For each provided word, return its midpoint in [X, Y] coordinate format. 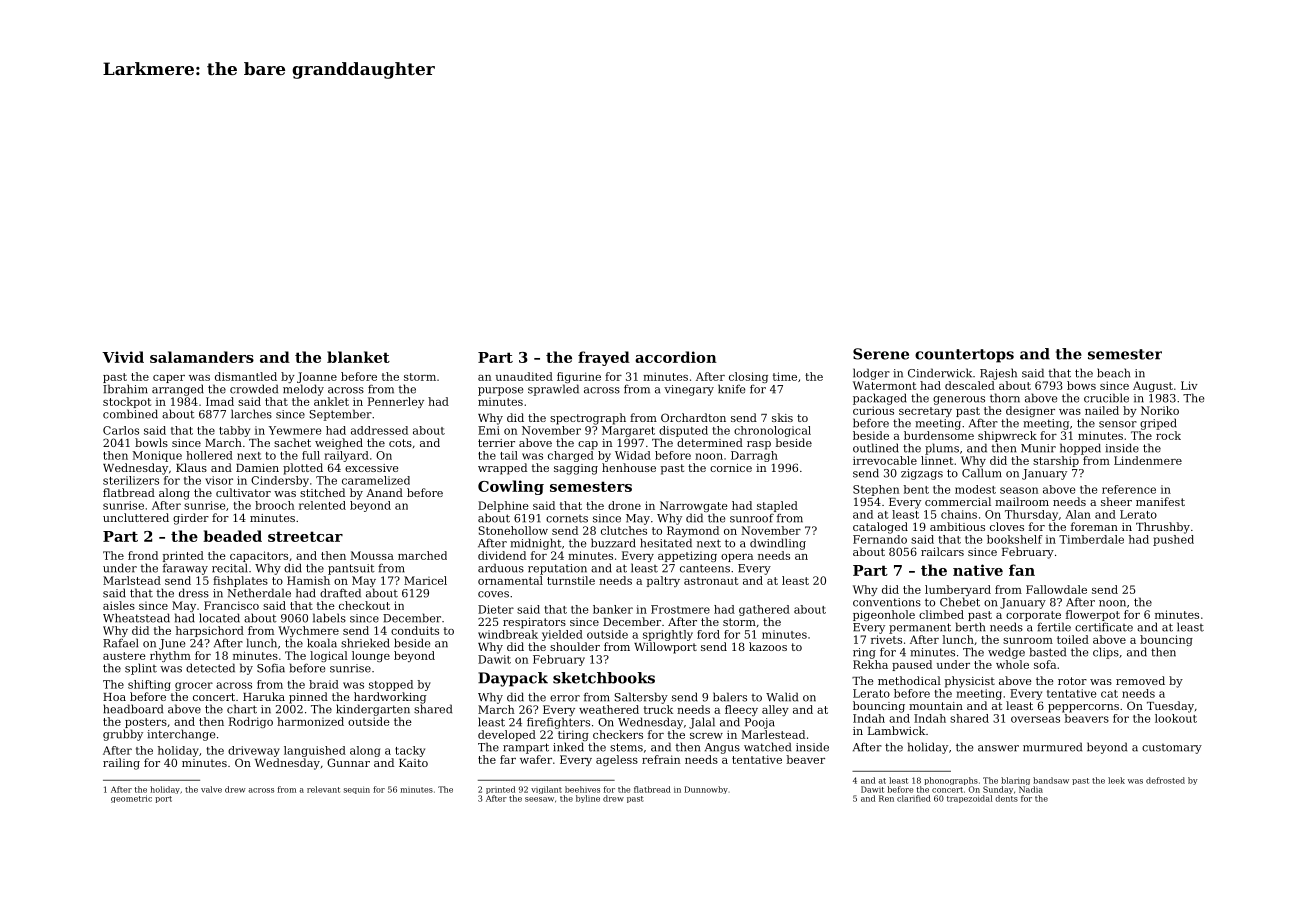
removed [1140, 680]
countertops [964, 356]
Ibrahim [125, 389]
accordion [676, 357]
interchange [181, 735]
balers [730, 697]
